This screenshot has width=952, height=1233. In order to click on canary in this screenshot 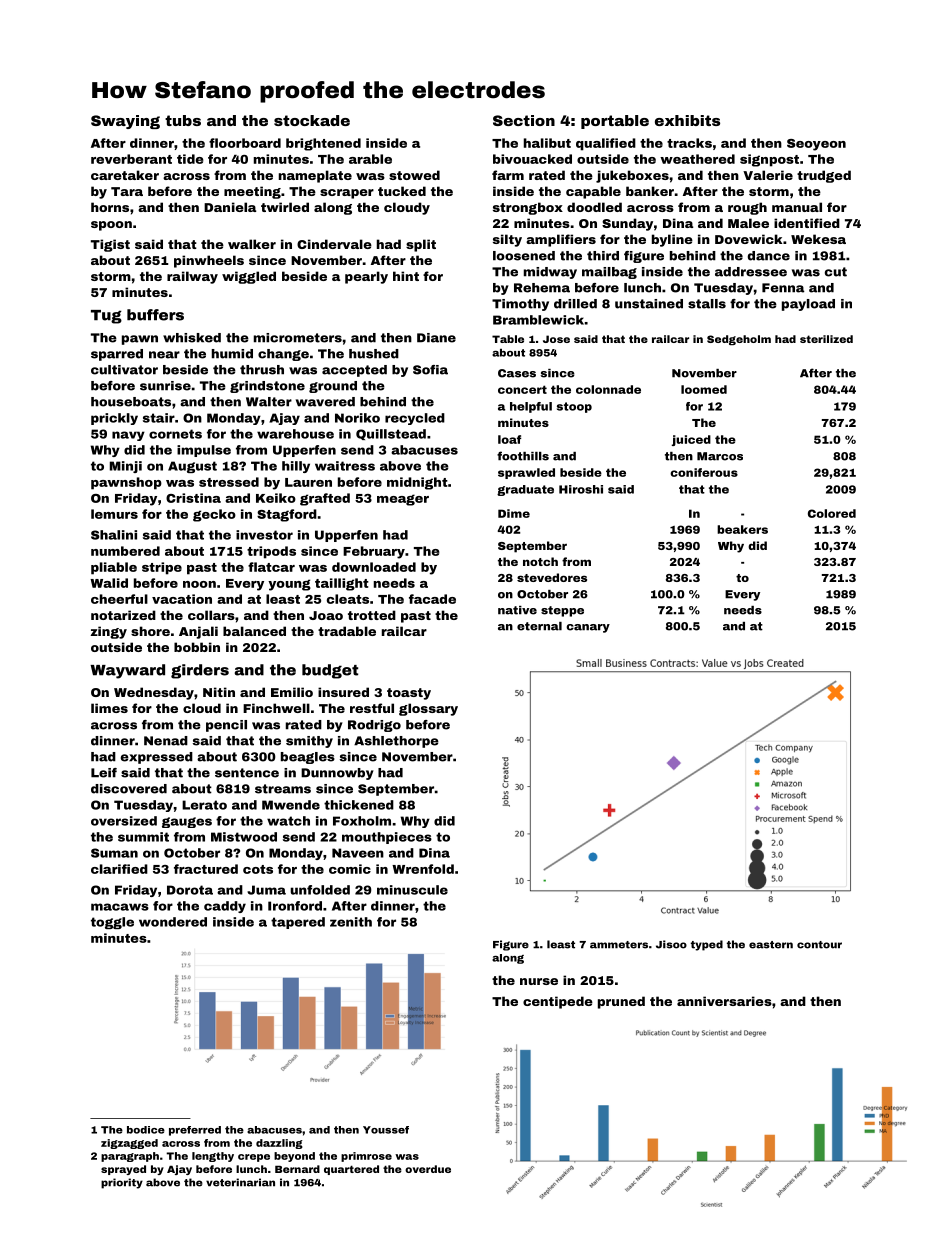, I will do `click(588, 628)`.
